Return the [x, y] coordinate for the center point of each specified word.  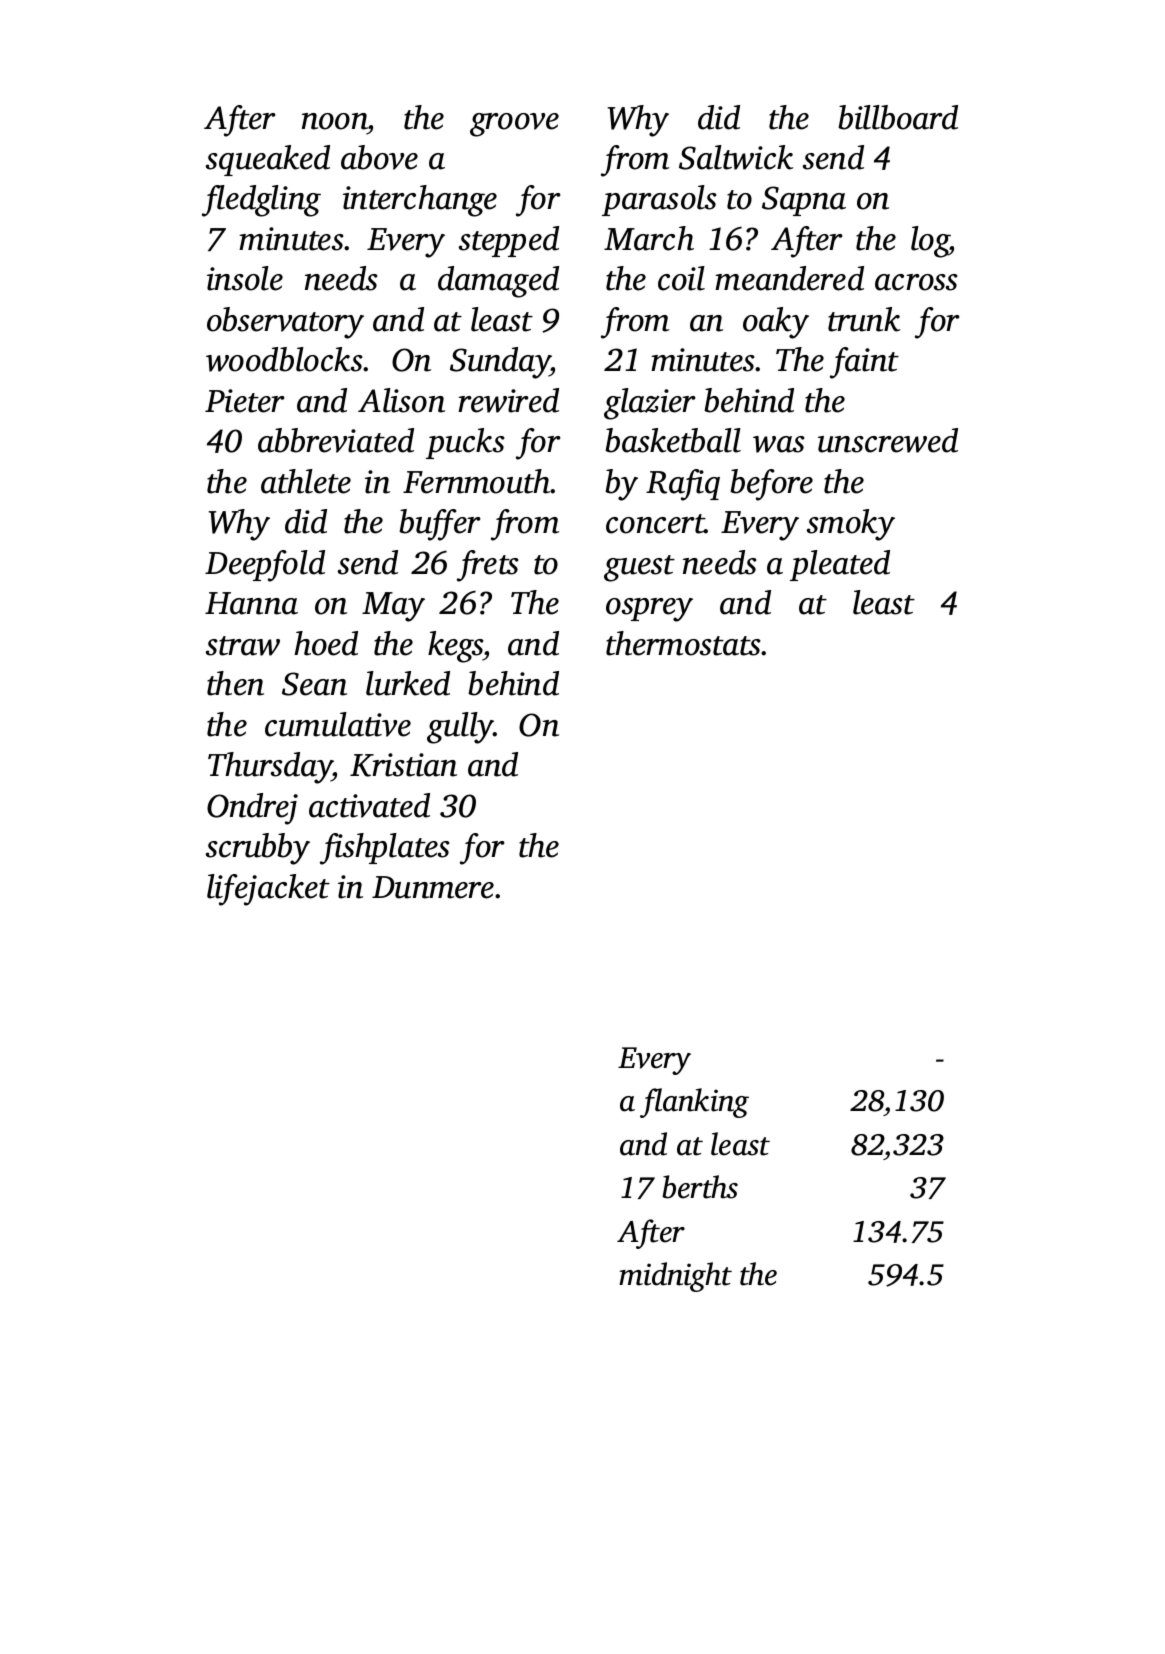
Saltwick [736, 157]
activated [369, 805]
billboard [898, 117]
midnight [675, 1277]
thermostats [683, 643]
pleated [840, 565]
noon [335, 121]
